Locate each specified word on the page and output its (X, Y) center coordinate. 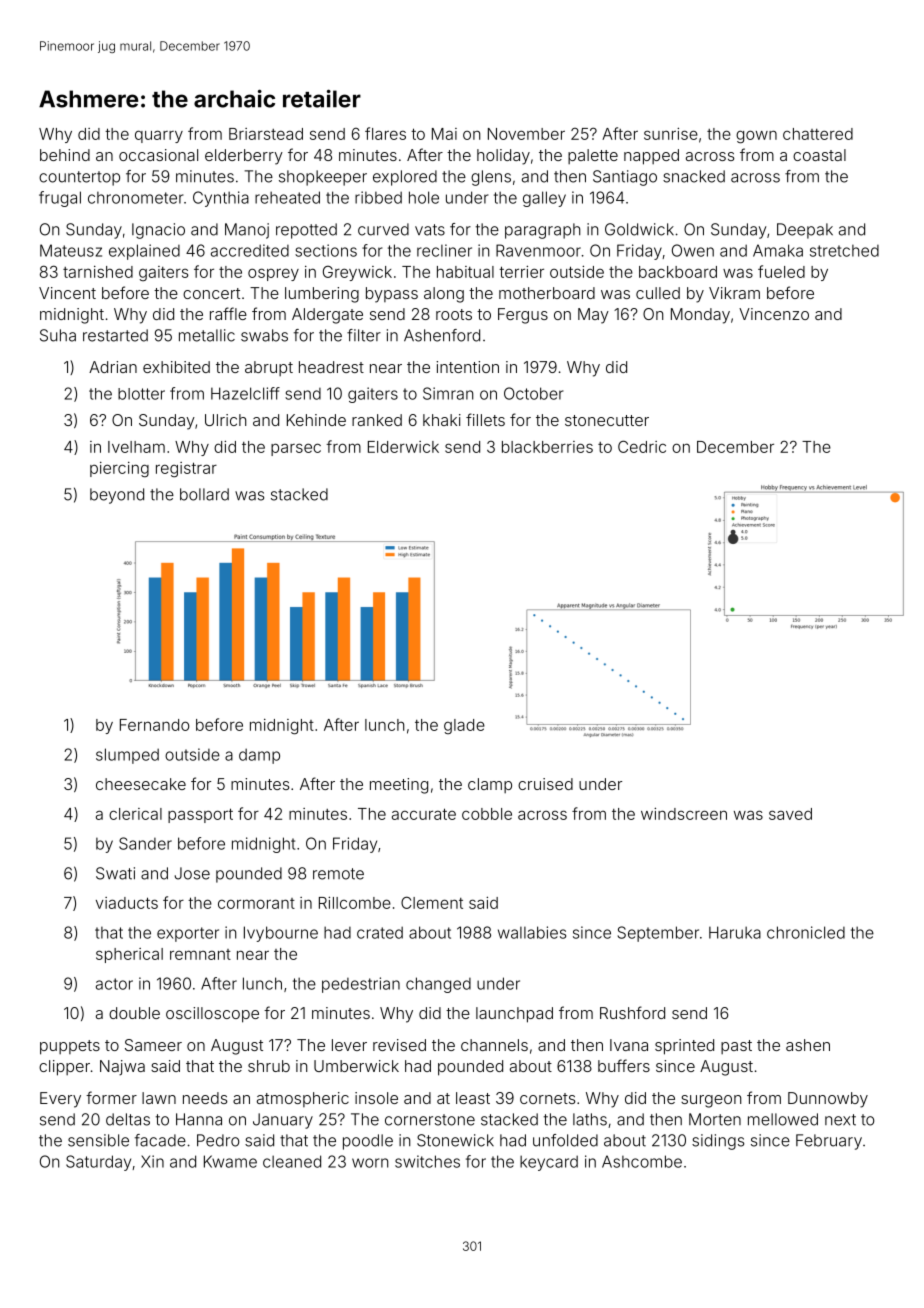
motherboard (547, 293)
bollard (204, 494)
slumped (127, 756)
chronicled (806, 932)
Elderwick (403, 447)
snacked (694, 176)
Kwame (230, 1161)
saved (790, 814)
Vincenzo (774, 314)
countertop (79, 178)
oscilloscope (212, 1015)
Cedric (642, 446)
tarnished (98, 272)
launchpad (514, 1015)
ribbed (378, 197)
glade (464, 726)
